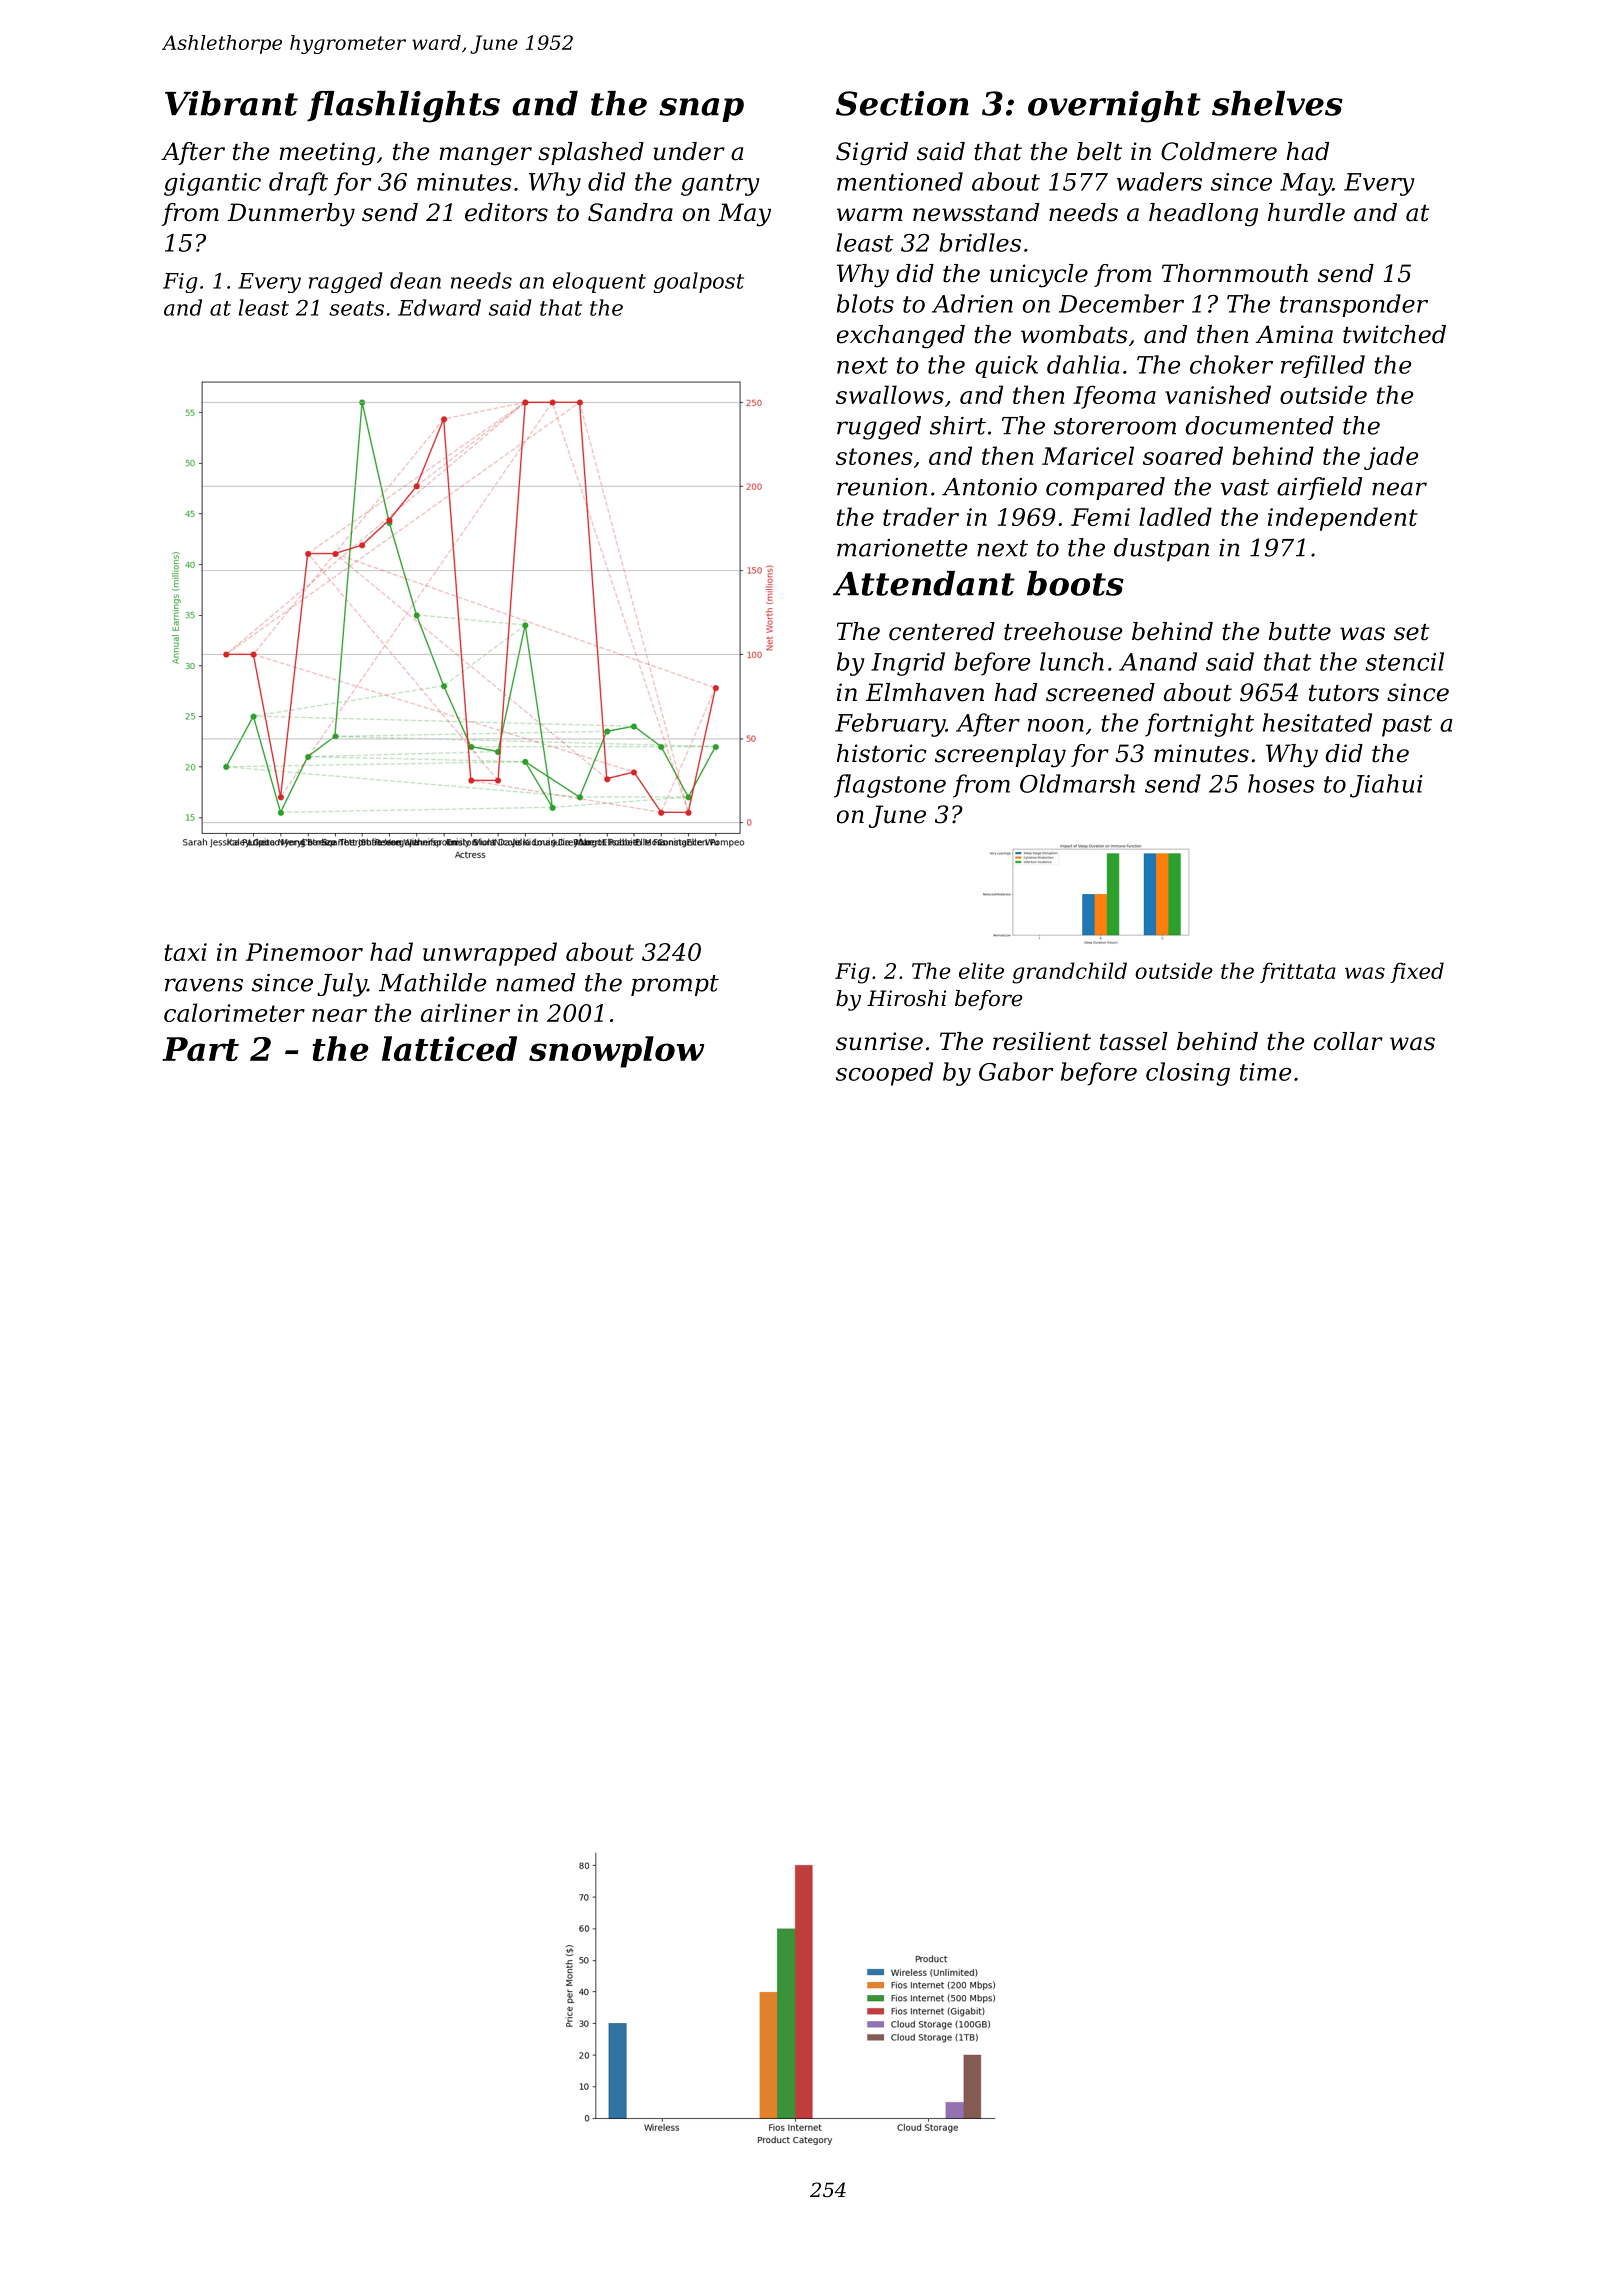 The width and height of the screenshot is (1620, 2292). What do you see at coordinates (291, 215) in the screenshot?
I see `Dunmerby` at bounding box center [291, 215].
